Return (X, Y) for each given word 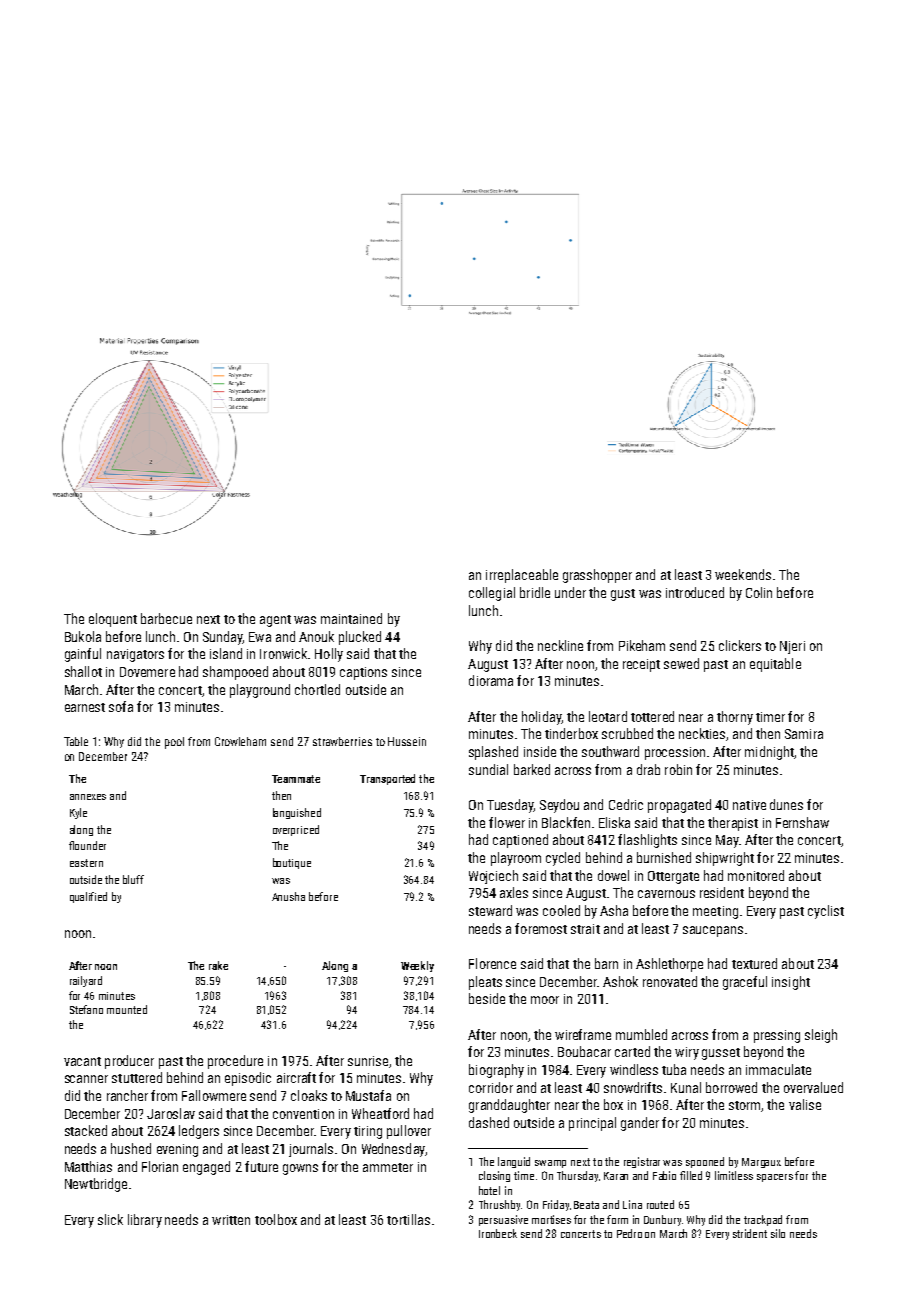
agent (275, 621)
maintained (351, 618)
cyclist (826, 912)
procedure (235, 1062)
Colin (759, 592)
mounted (127, 1009)
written (231, 1220)
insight (791, 983)
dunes (786, 804)
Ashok (620, 981)
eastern (86, 863)
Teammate (296, 779)
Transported (387, 779)
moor (545, 1000)
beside (487, 998)
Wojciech (493, 877)
